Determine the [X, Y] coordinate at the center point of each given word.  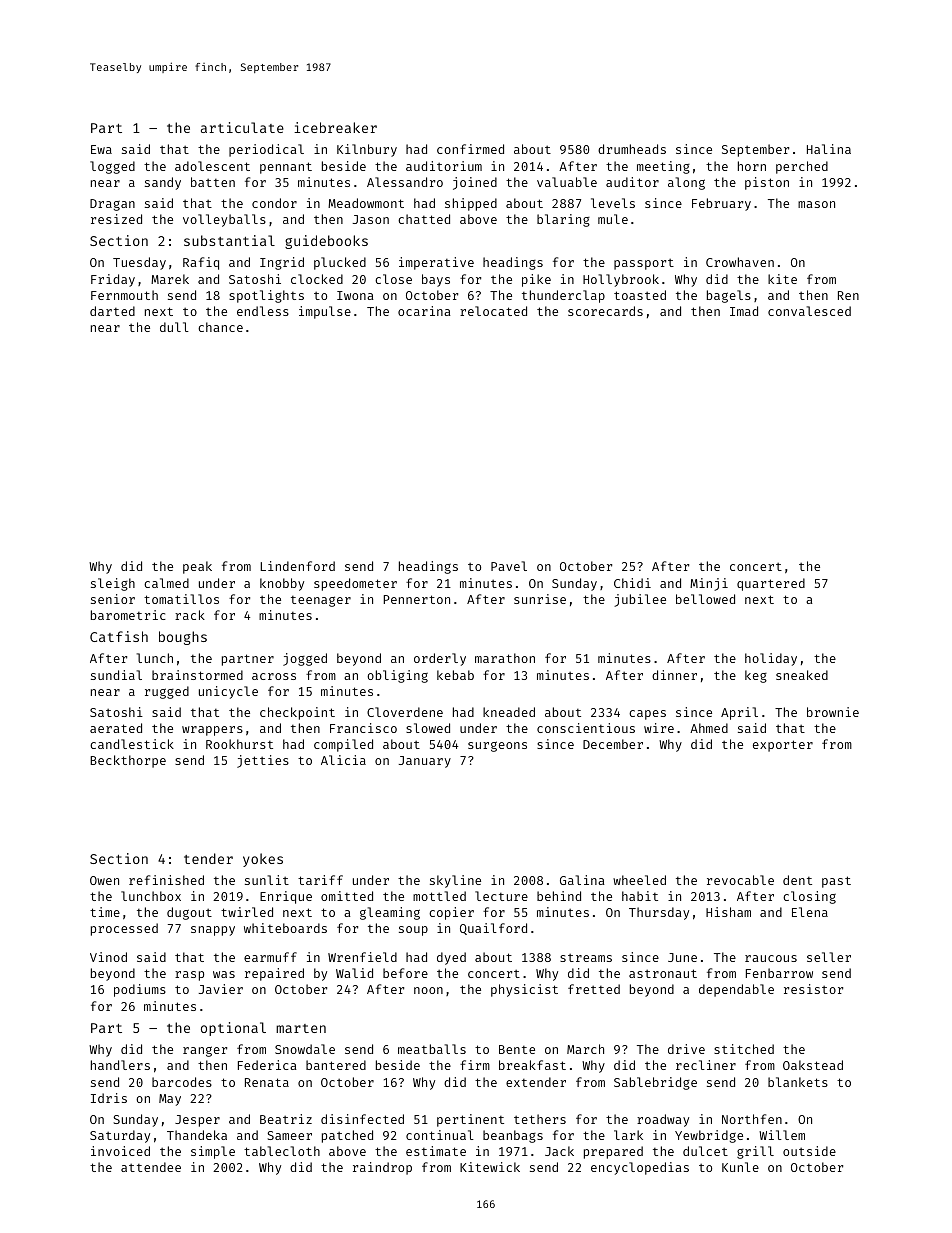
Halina [829, 149]
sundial [116, 675]
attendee [151, 1167]
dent [797, 880]
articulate [242, 127]
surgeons [497, 746]
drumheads [632, 149]
